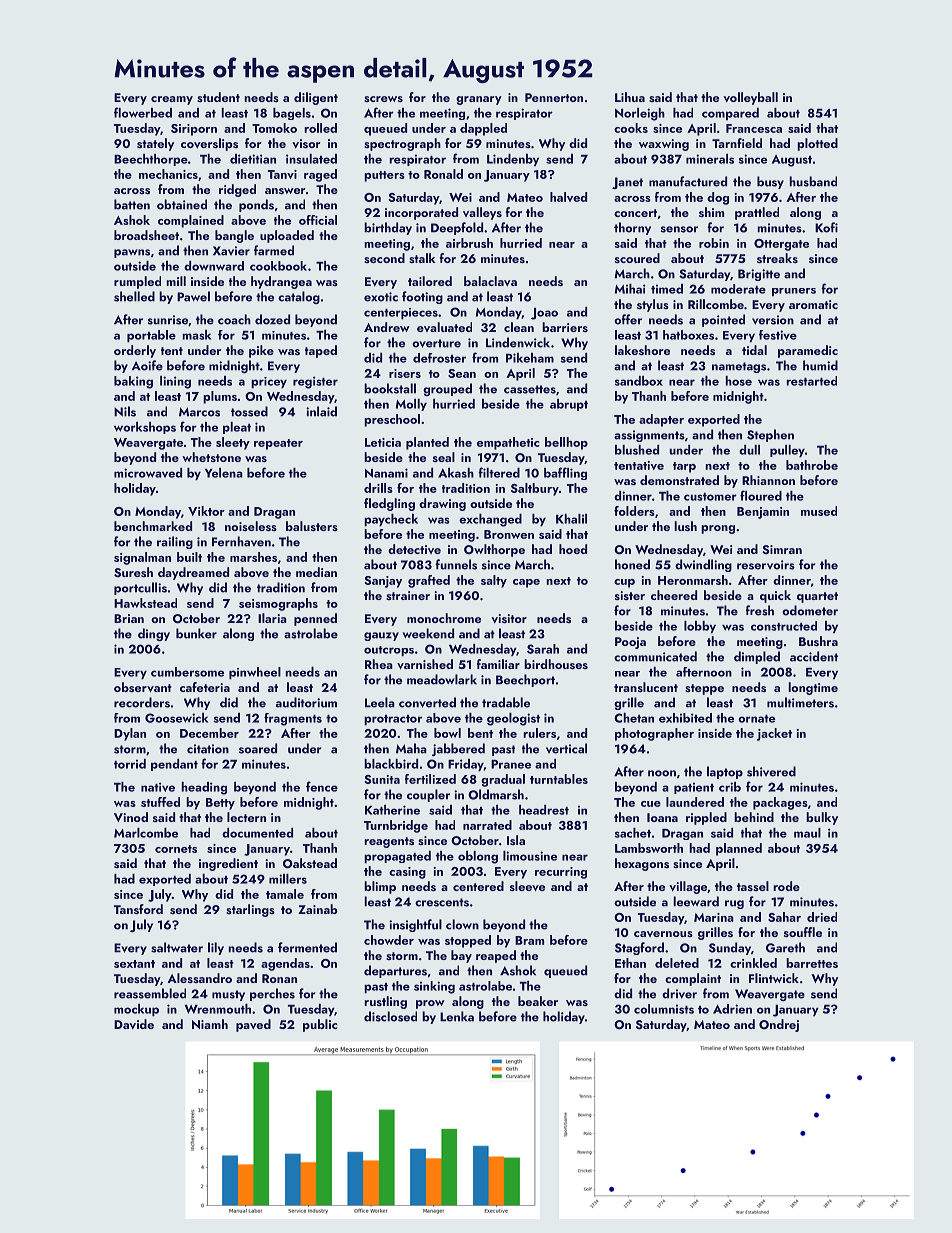  I want to click on microwaved, so click(148, 473).
